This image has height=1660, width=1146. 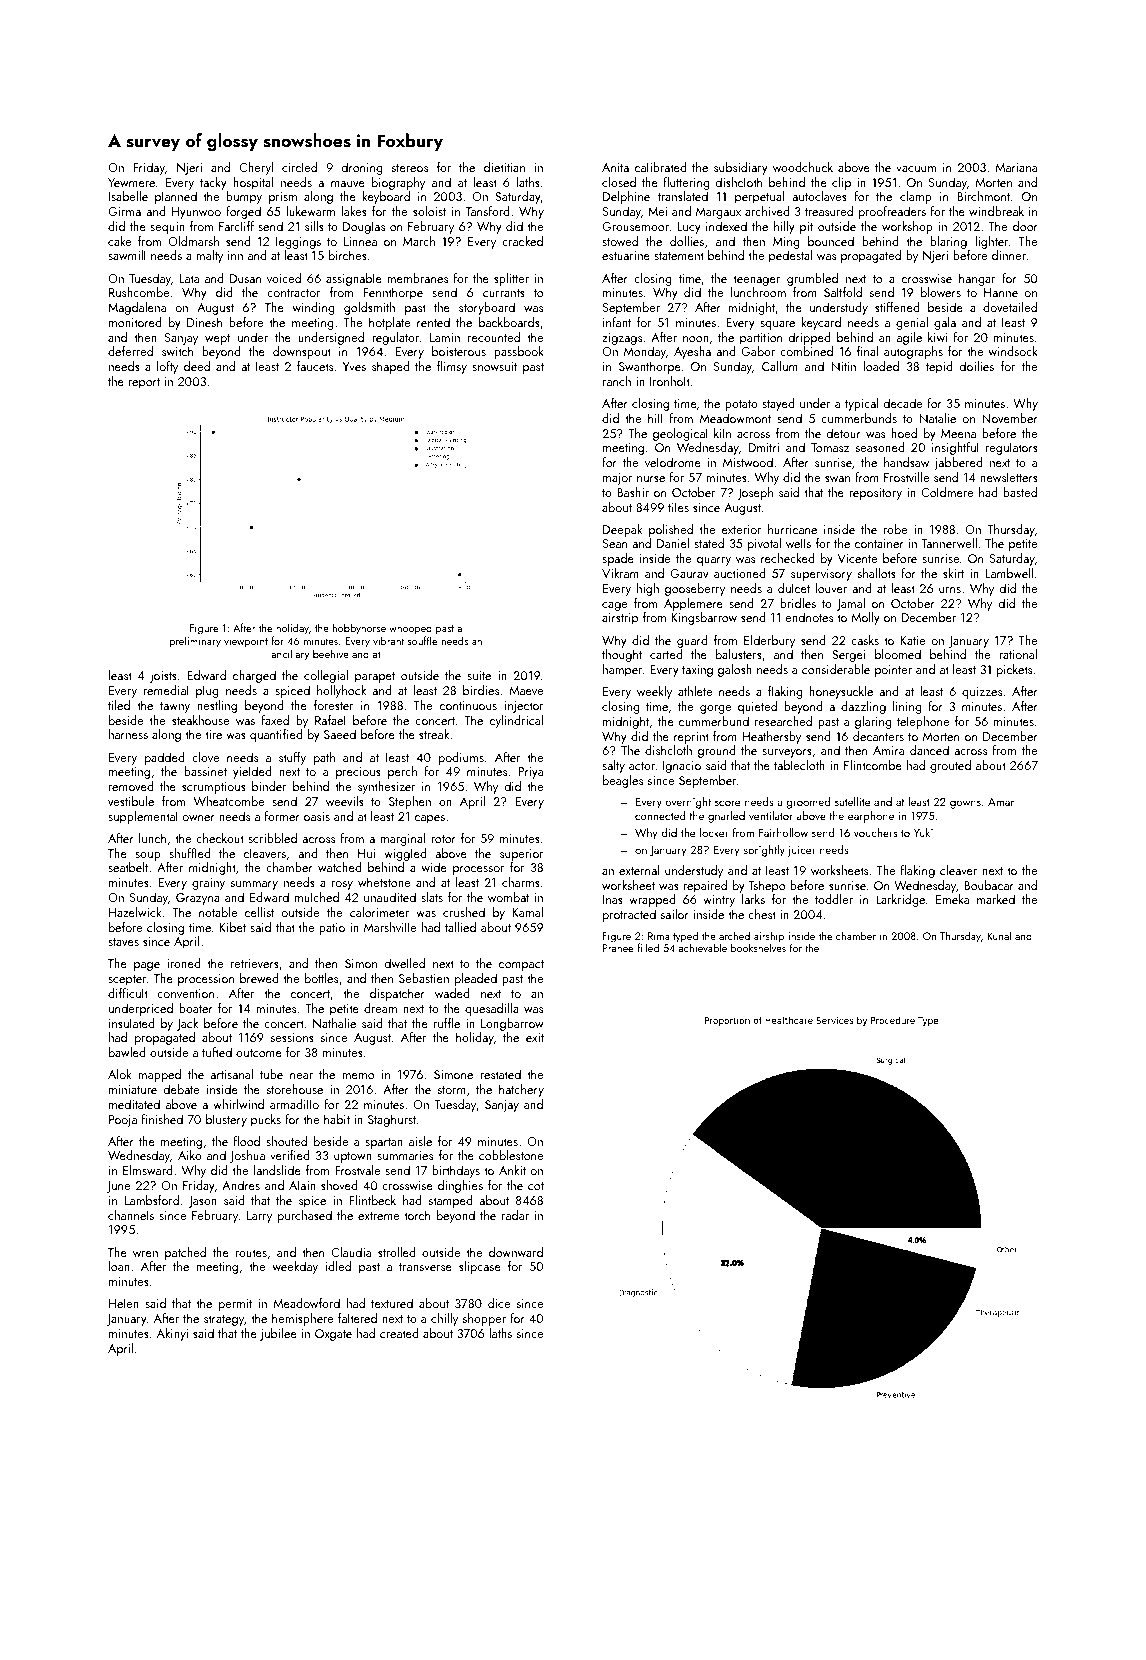 What do you see at coordinates (511, 1155) in the image?
I see `cobblestone` at bounding box center [511, 1155].
